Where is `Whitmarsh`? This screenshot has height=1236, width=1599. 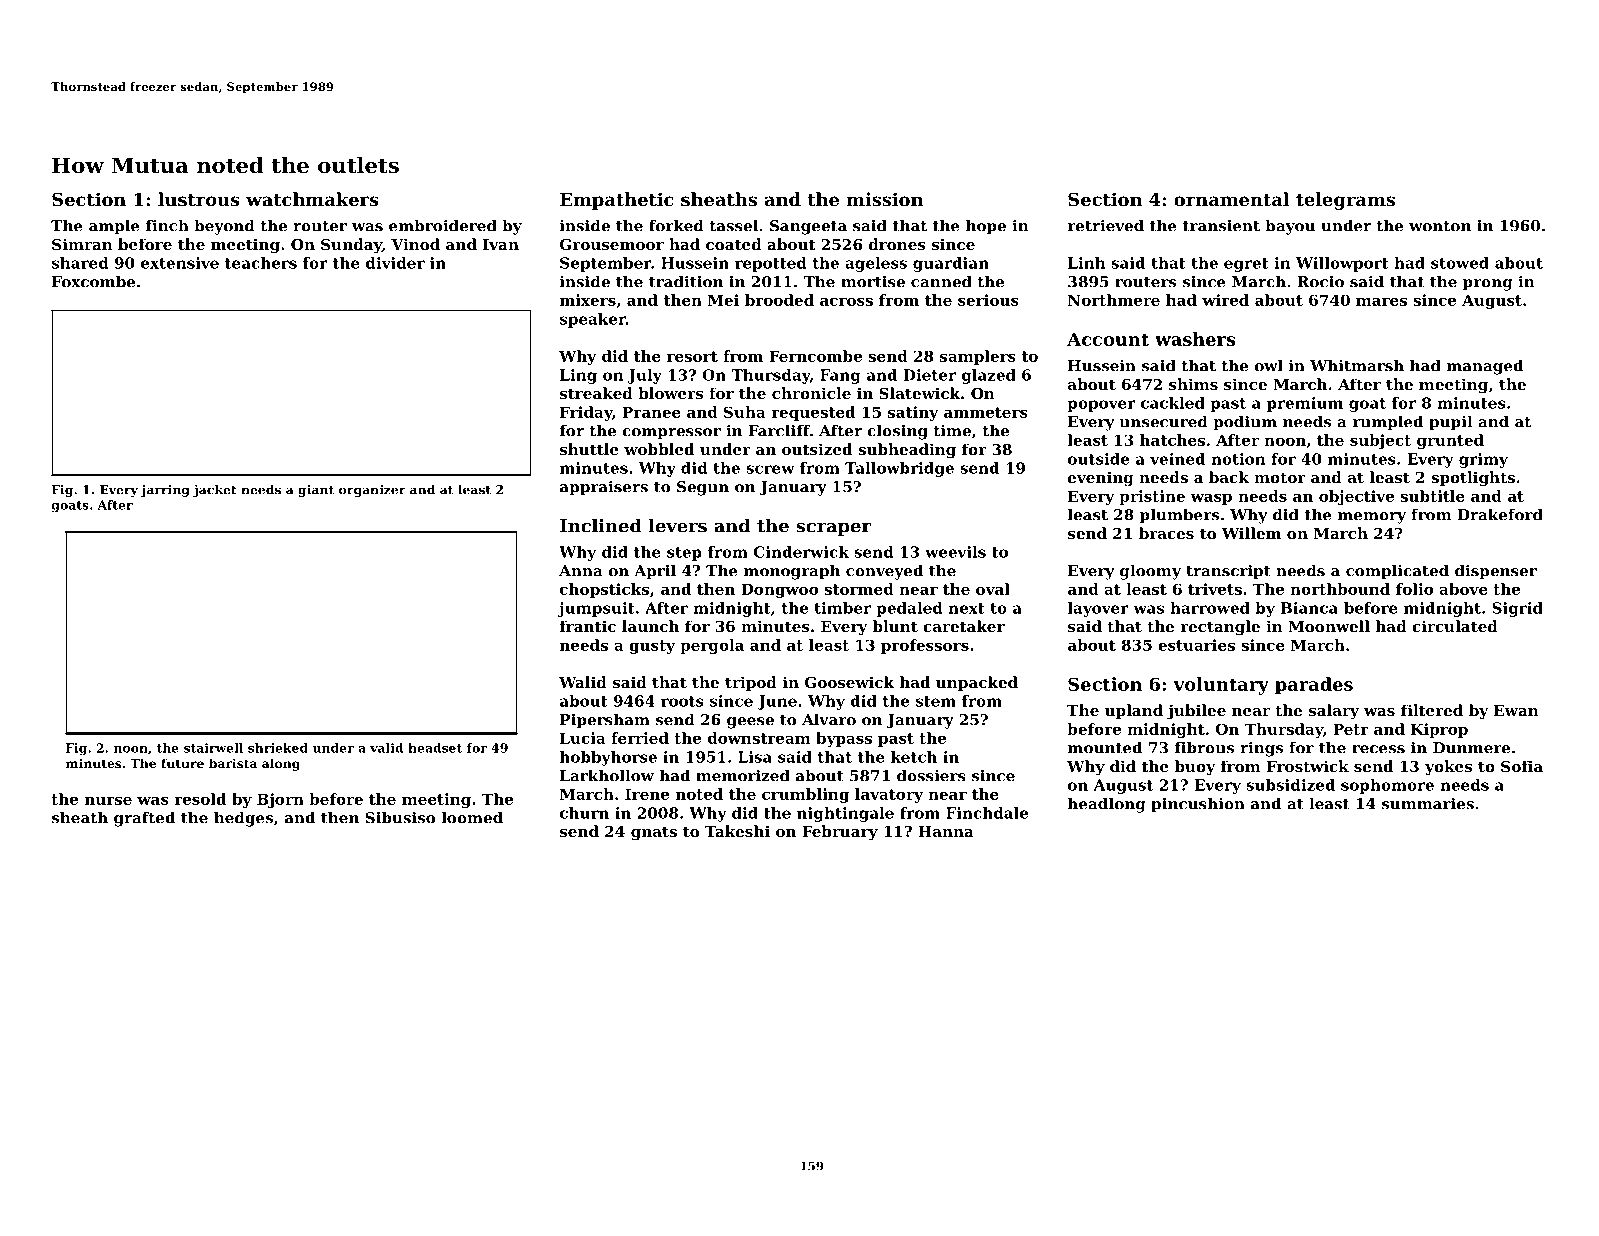 Whitmarsh is located at coordinates (1357, 365).
